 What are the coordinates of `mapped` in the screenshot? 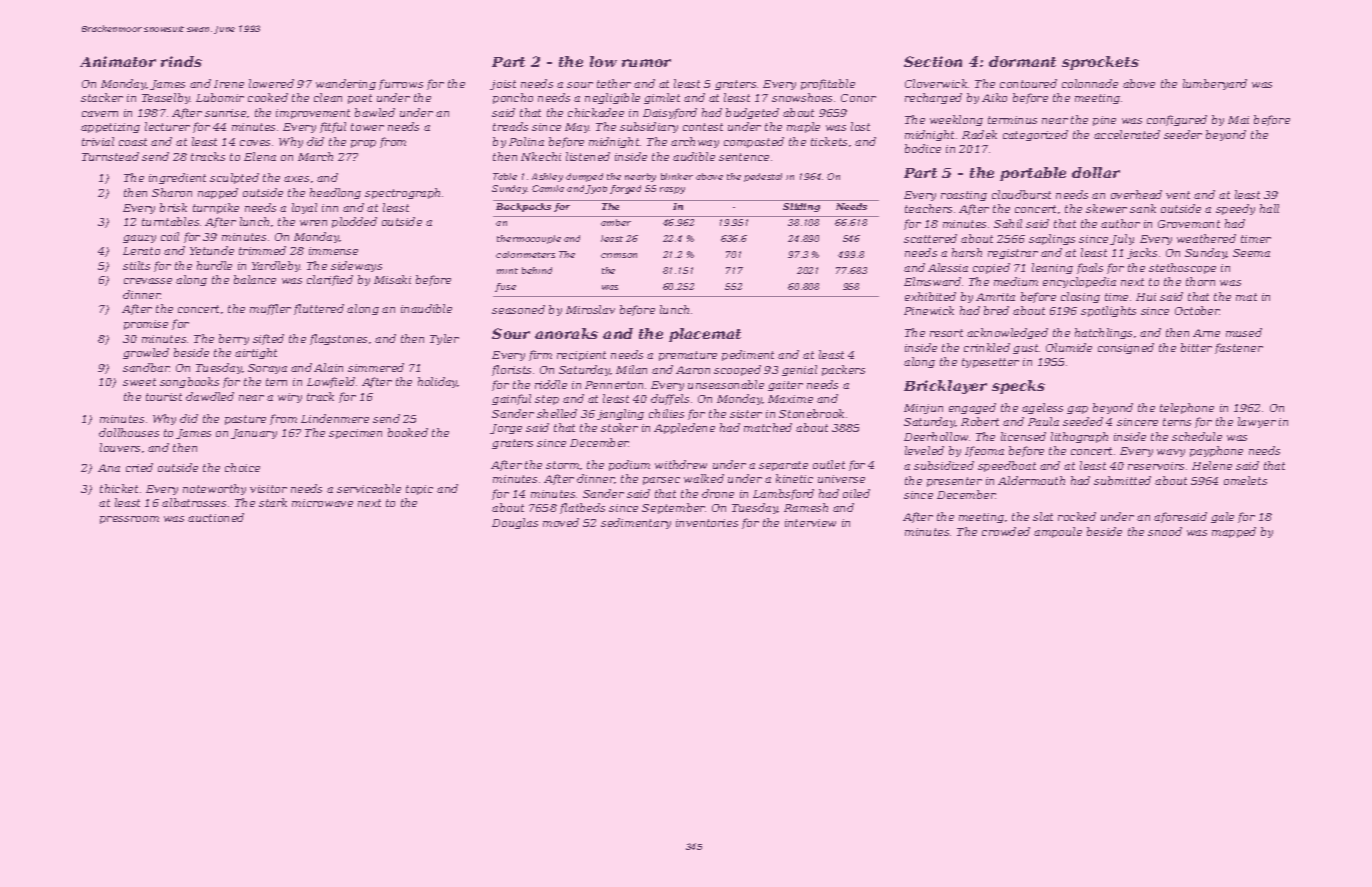 It's located at (1234, 532).
